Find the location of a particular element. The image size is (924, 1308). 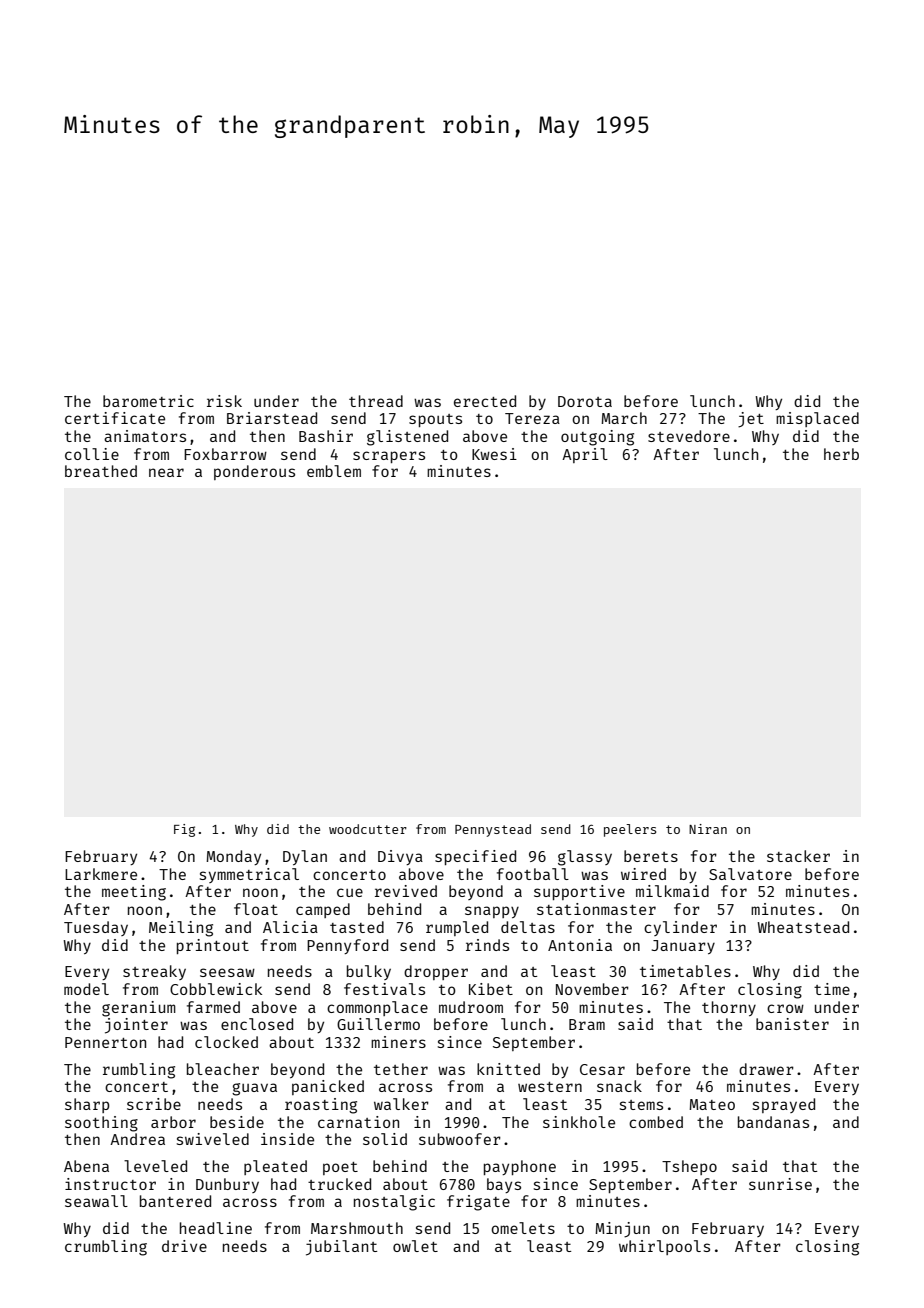

carnation is located at coordinates (358, 1122).
